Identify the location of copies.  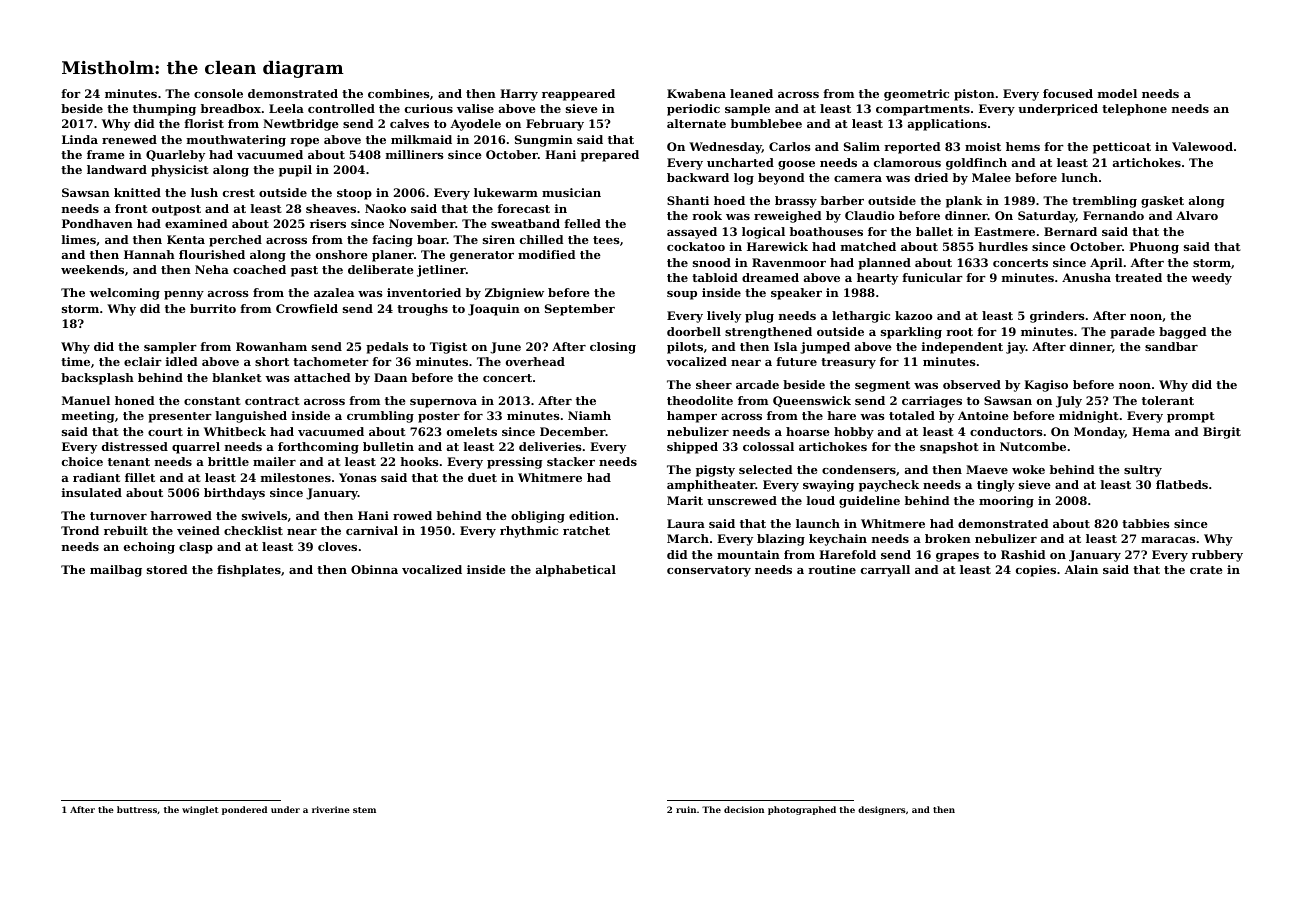
(1036, 571).
